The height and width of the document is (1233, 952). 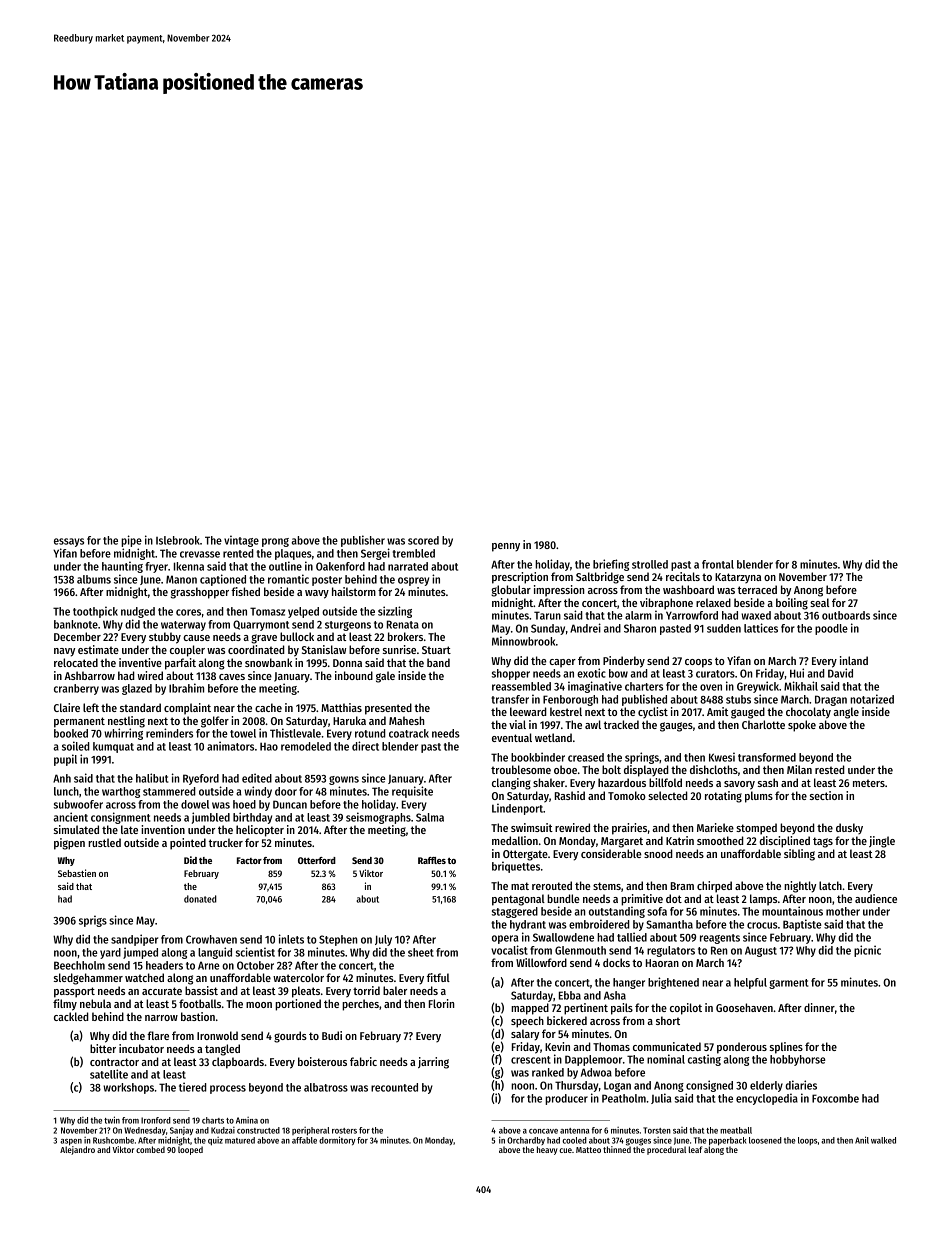 What do you see at coordinates (714, 887) in the document?
I see `chirped` at bounding box center [714, 887].
